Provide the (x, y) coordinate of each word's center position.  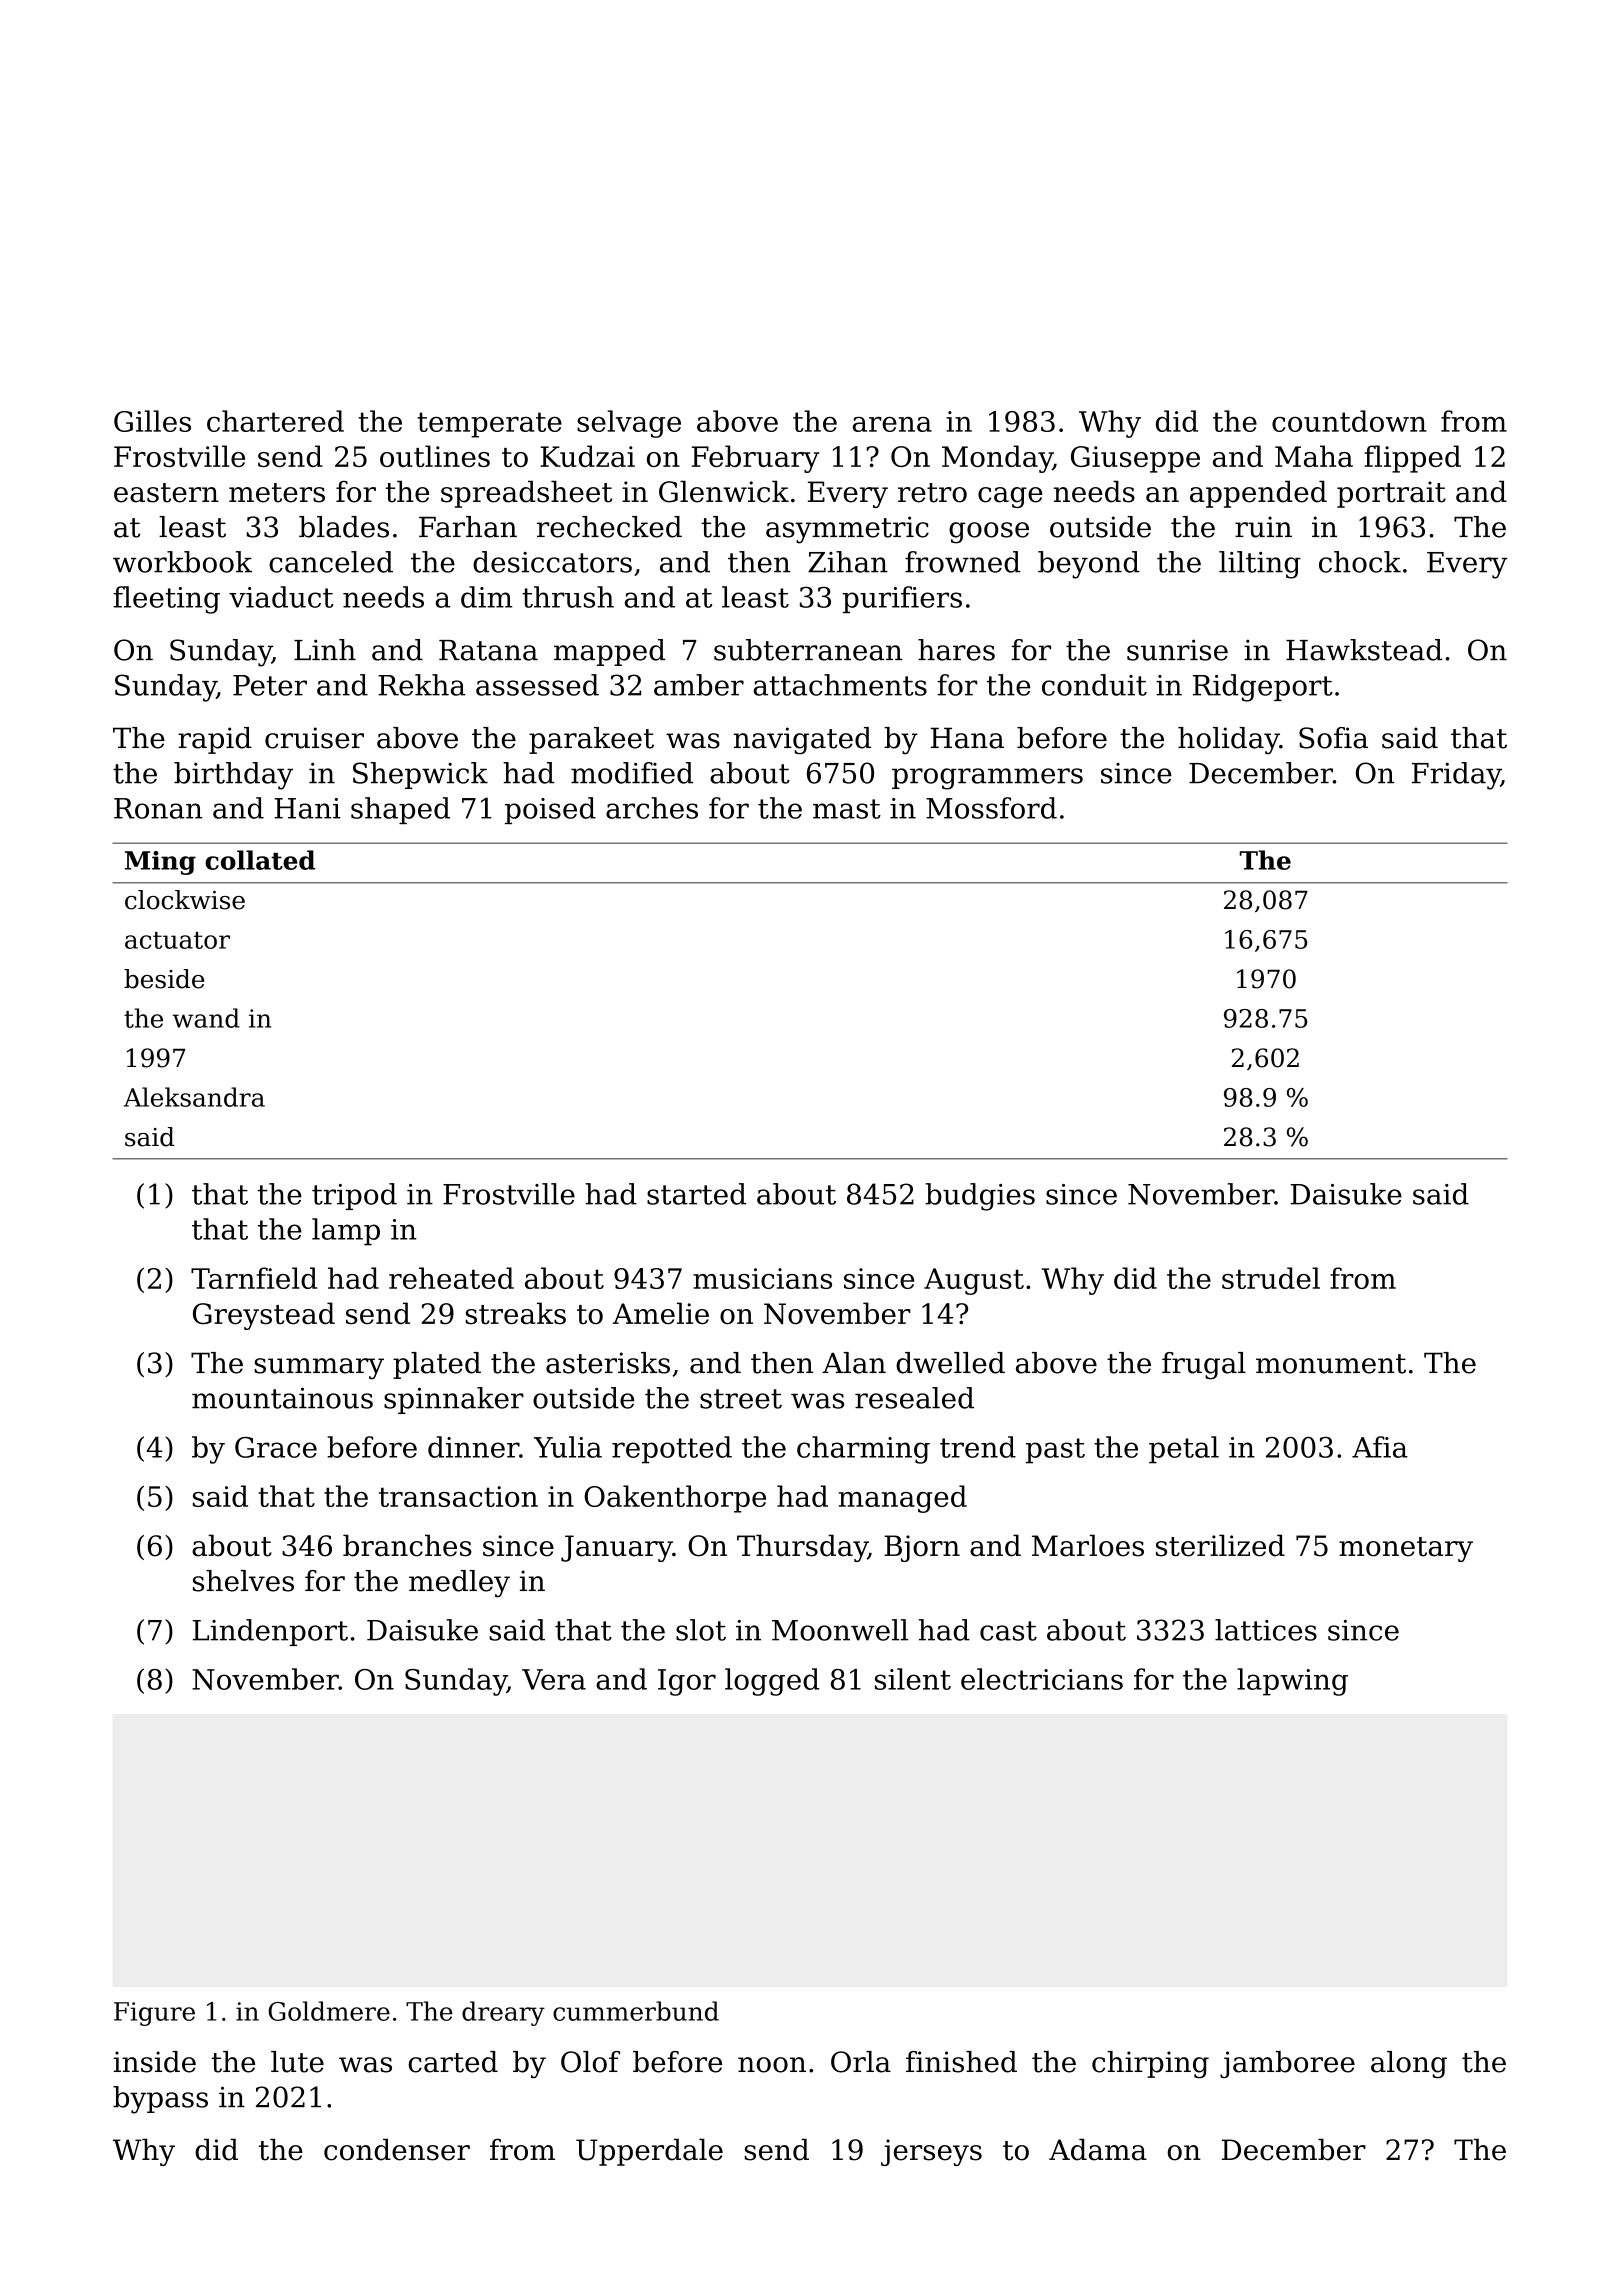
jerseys (931, 2152)
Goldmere (329, 2011)
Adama (1098, 2150)
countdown (1349, 421)
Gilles (152, 421)
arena (892, 424)
